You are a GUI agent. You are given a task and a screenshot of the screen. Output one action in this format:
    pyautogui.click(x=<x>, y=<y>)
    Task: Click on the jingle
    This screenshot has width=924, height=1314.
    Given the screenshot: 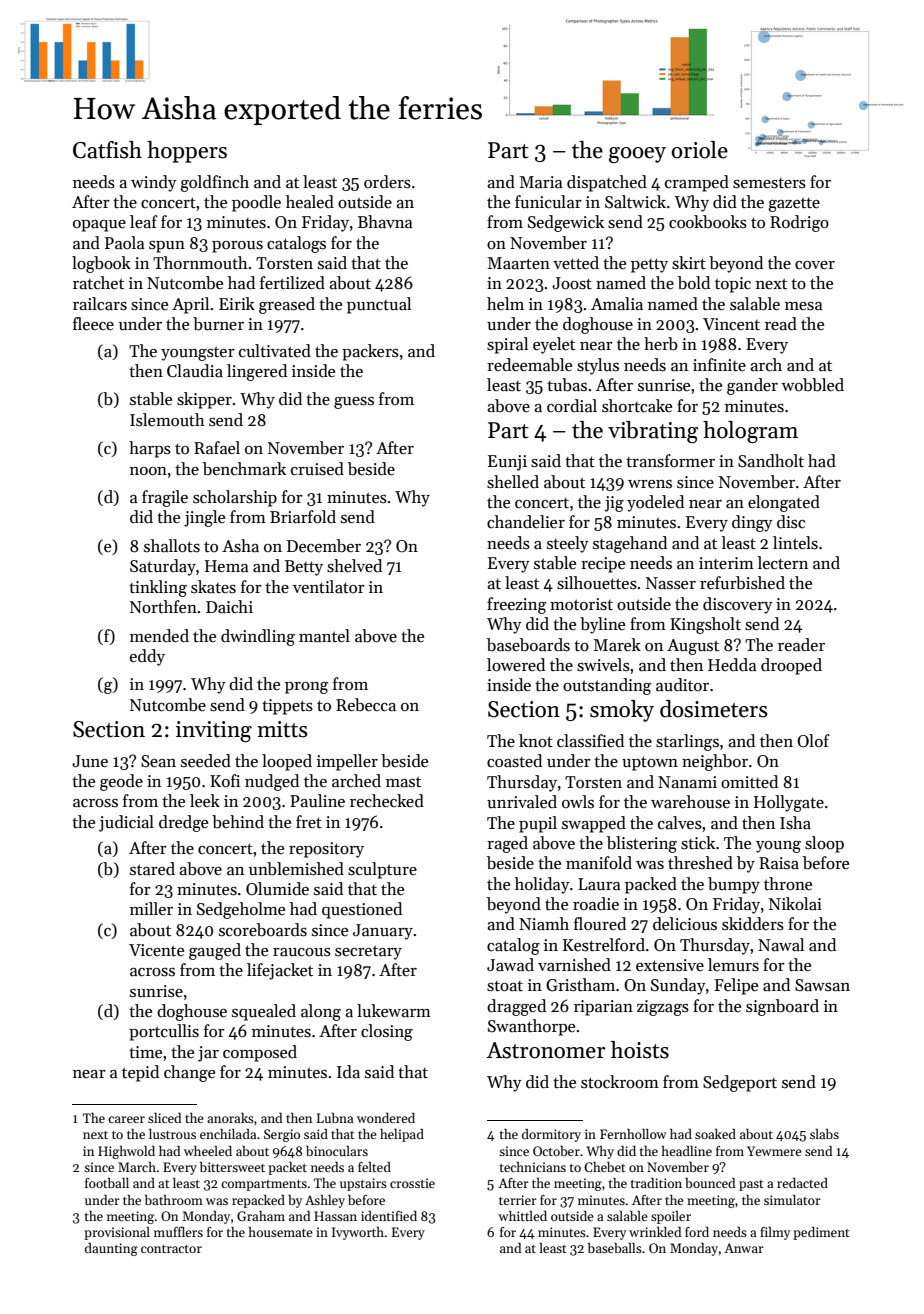 What is the action you would take?
    pyautogui.click(x=204, y=518)
